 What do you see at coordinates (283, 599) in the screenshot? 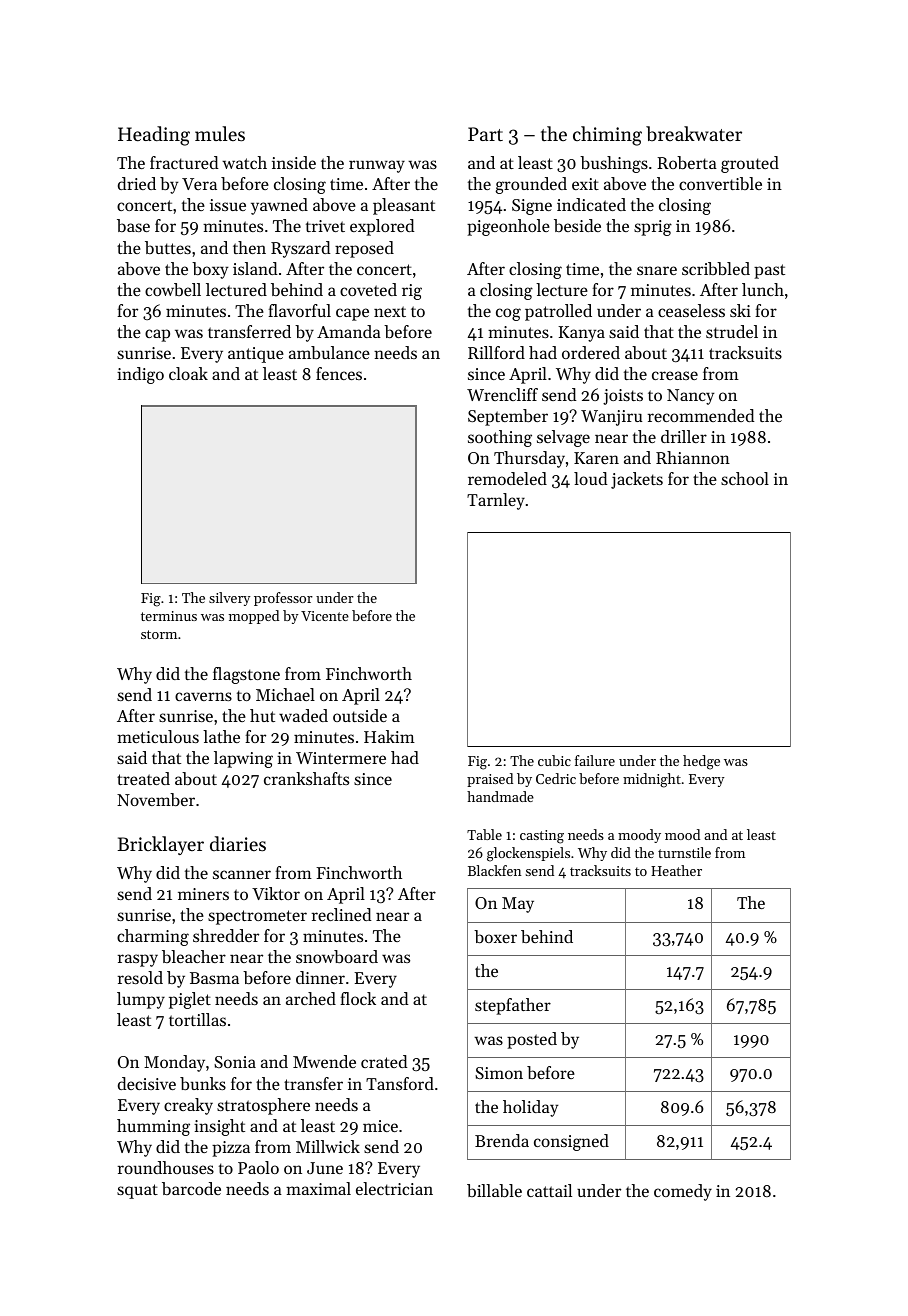
I see `professor` at bounding box center [283, 599].
